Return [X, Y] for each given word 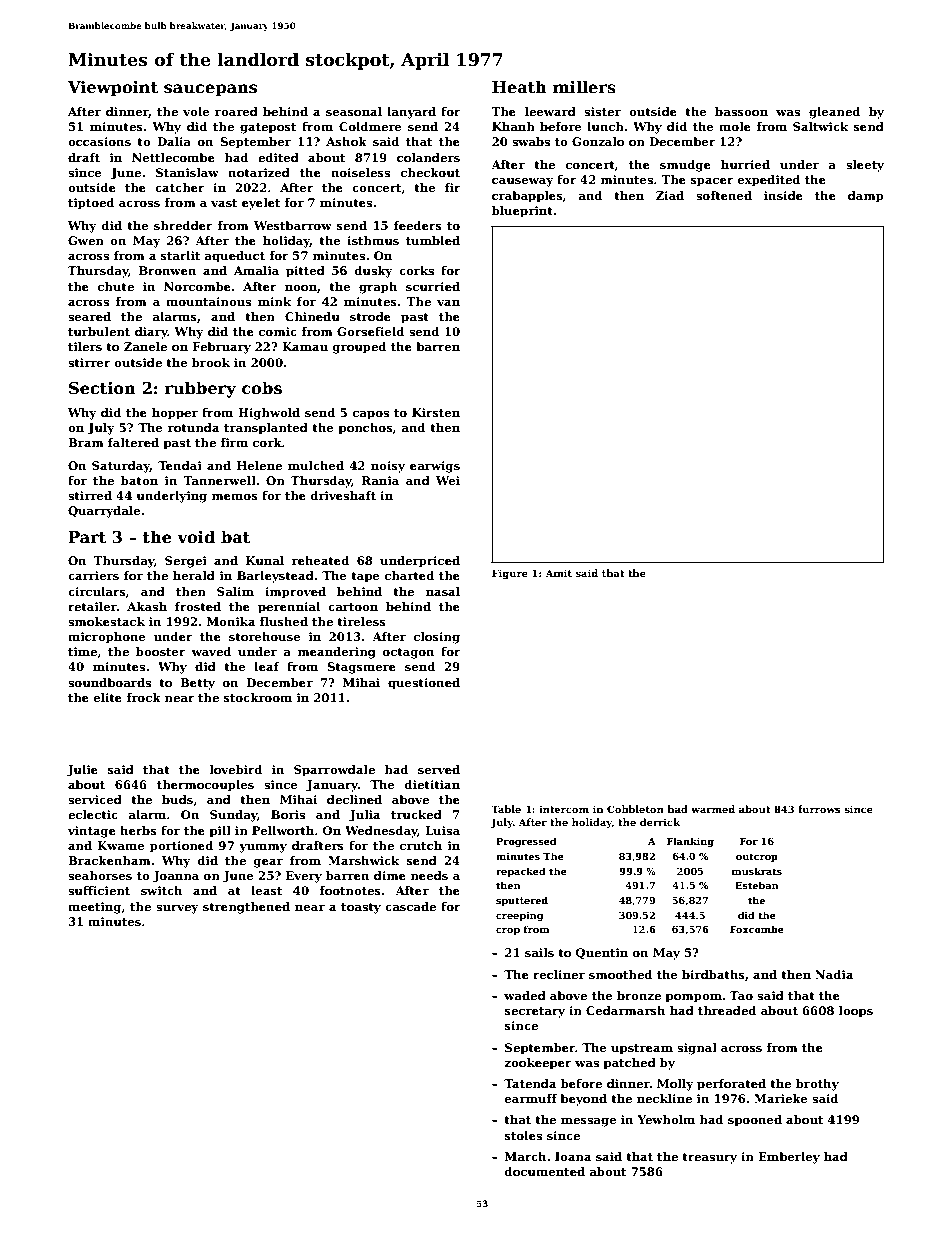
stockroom [258, 697]
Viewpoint [113, 89]
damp [866, 197]
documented [545, 1171]
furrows [819, 809]
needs [429, 875]
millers [584, 87]
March [525, 1156]
